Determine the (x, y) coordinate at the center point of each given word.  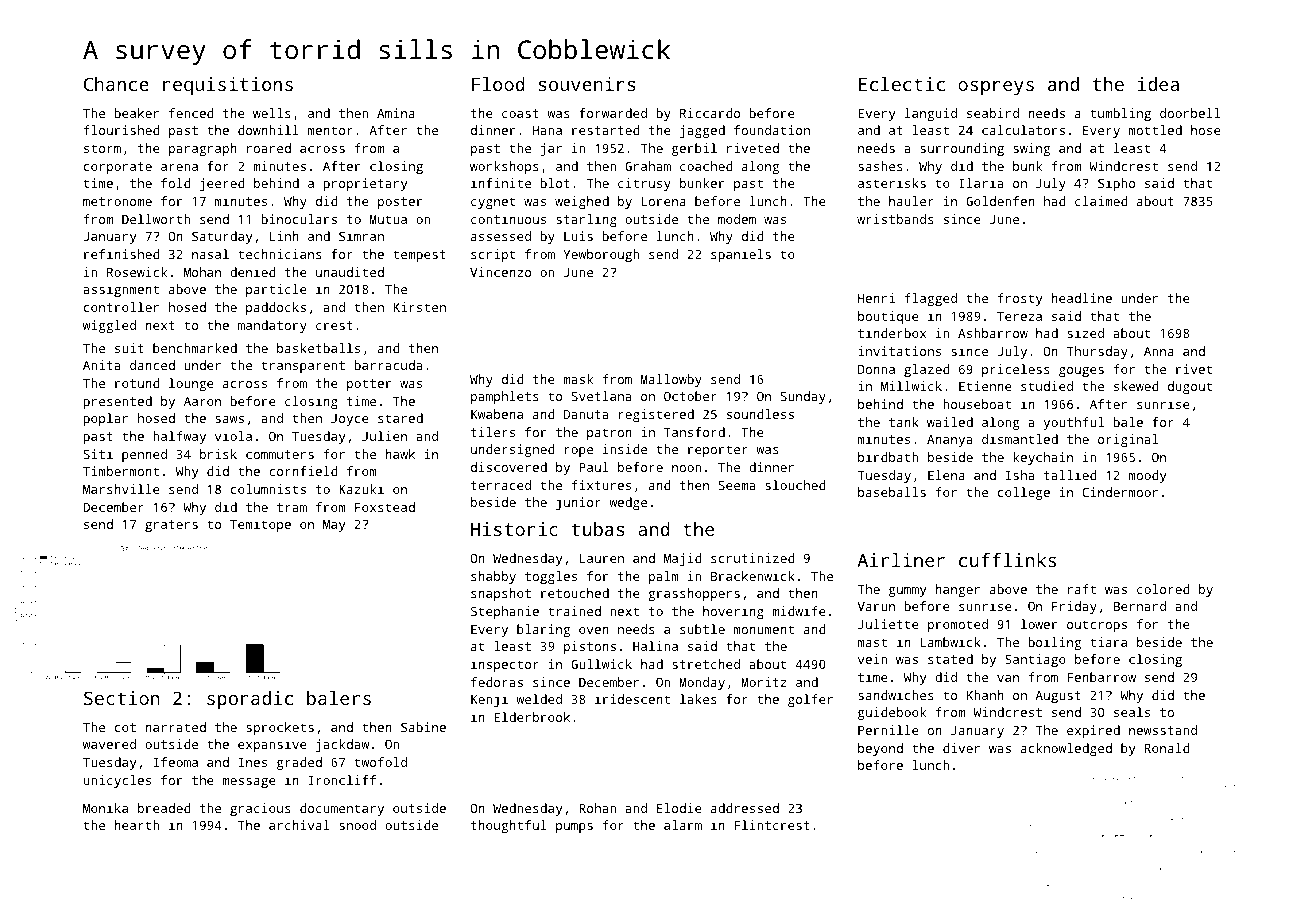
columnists (268, 489)
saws (229, 419)
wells (272, 113)
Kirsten (420, 307)
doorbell (1190, 113)
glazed (927, 370)
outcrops (1097, 626)
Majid (683, 559)
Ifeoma (176, 762)
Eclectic (902, 84)
